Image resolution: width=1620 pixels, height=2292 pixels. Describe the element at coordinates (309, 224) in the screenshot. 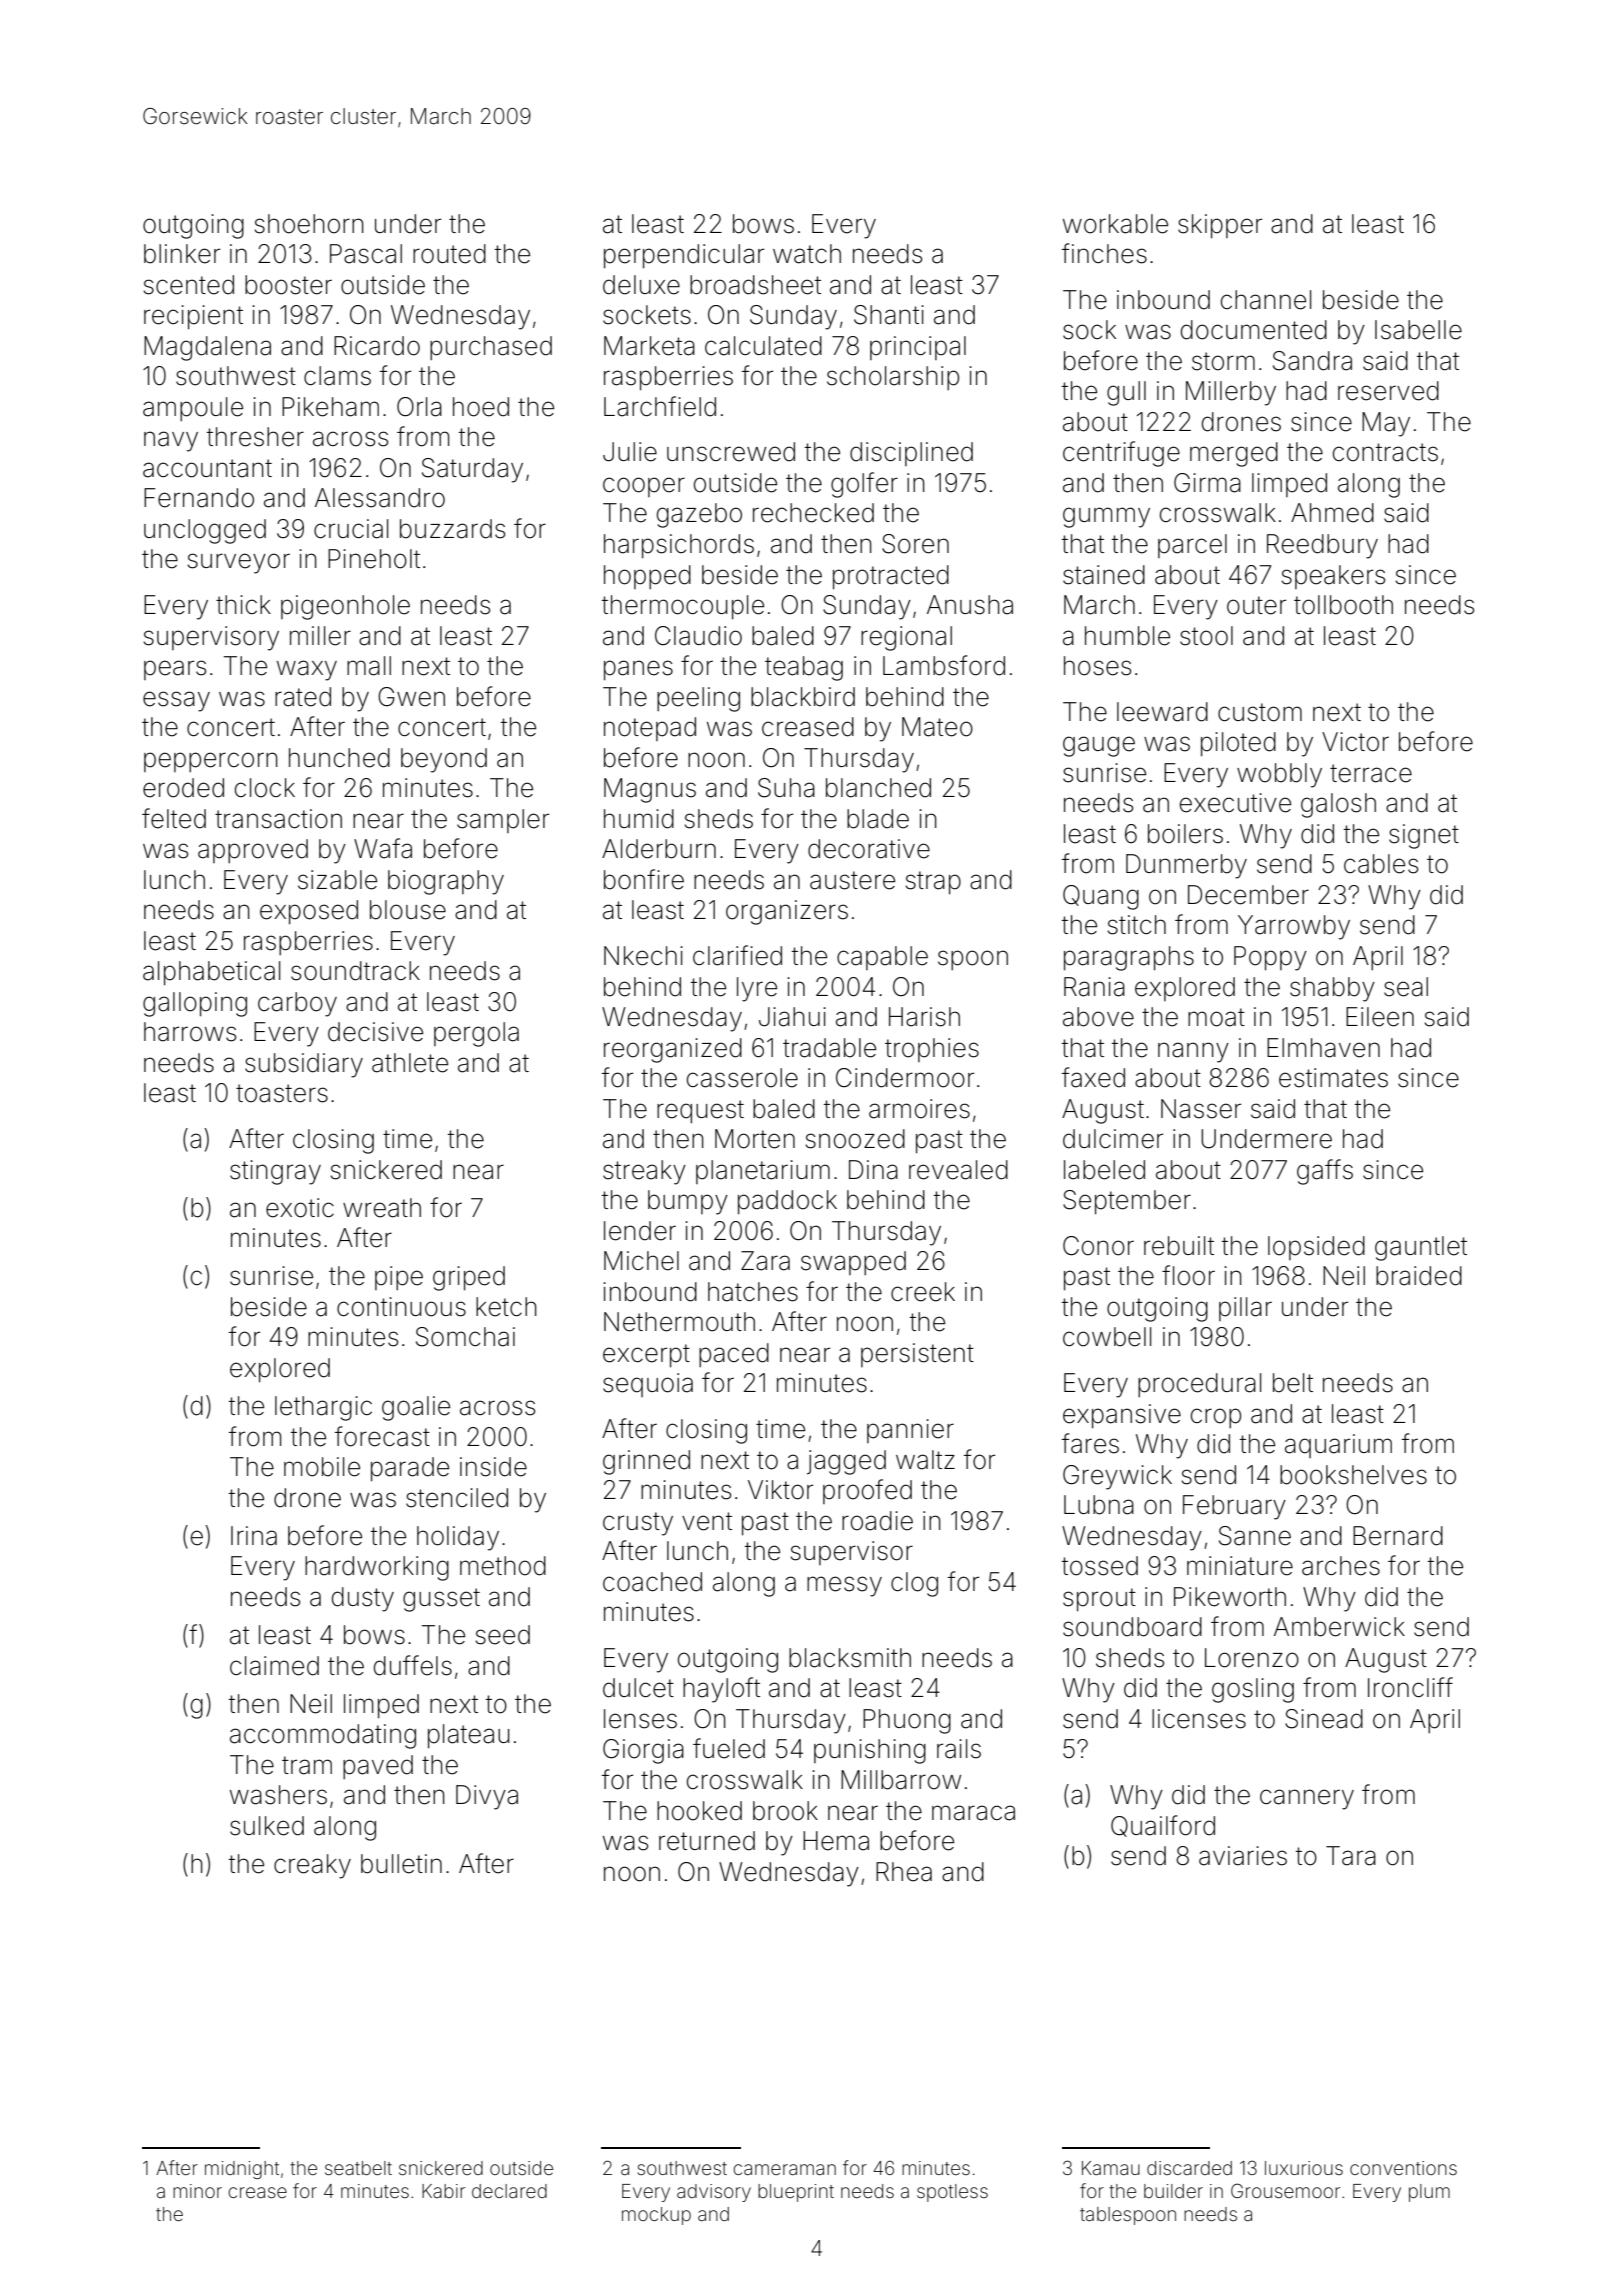

I see `shoehorn` at that location.
